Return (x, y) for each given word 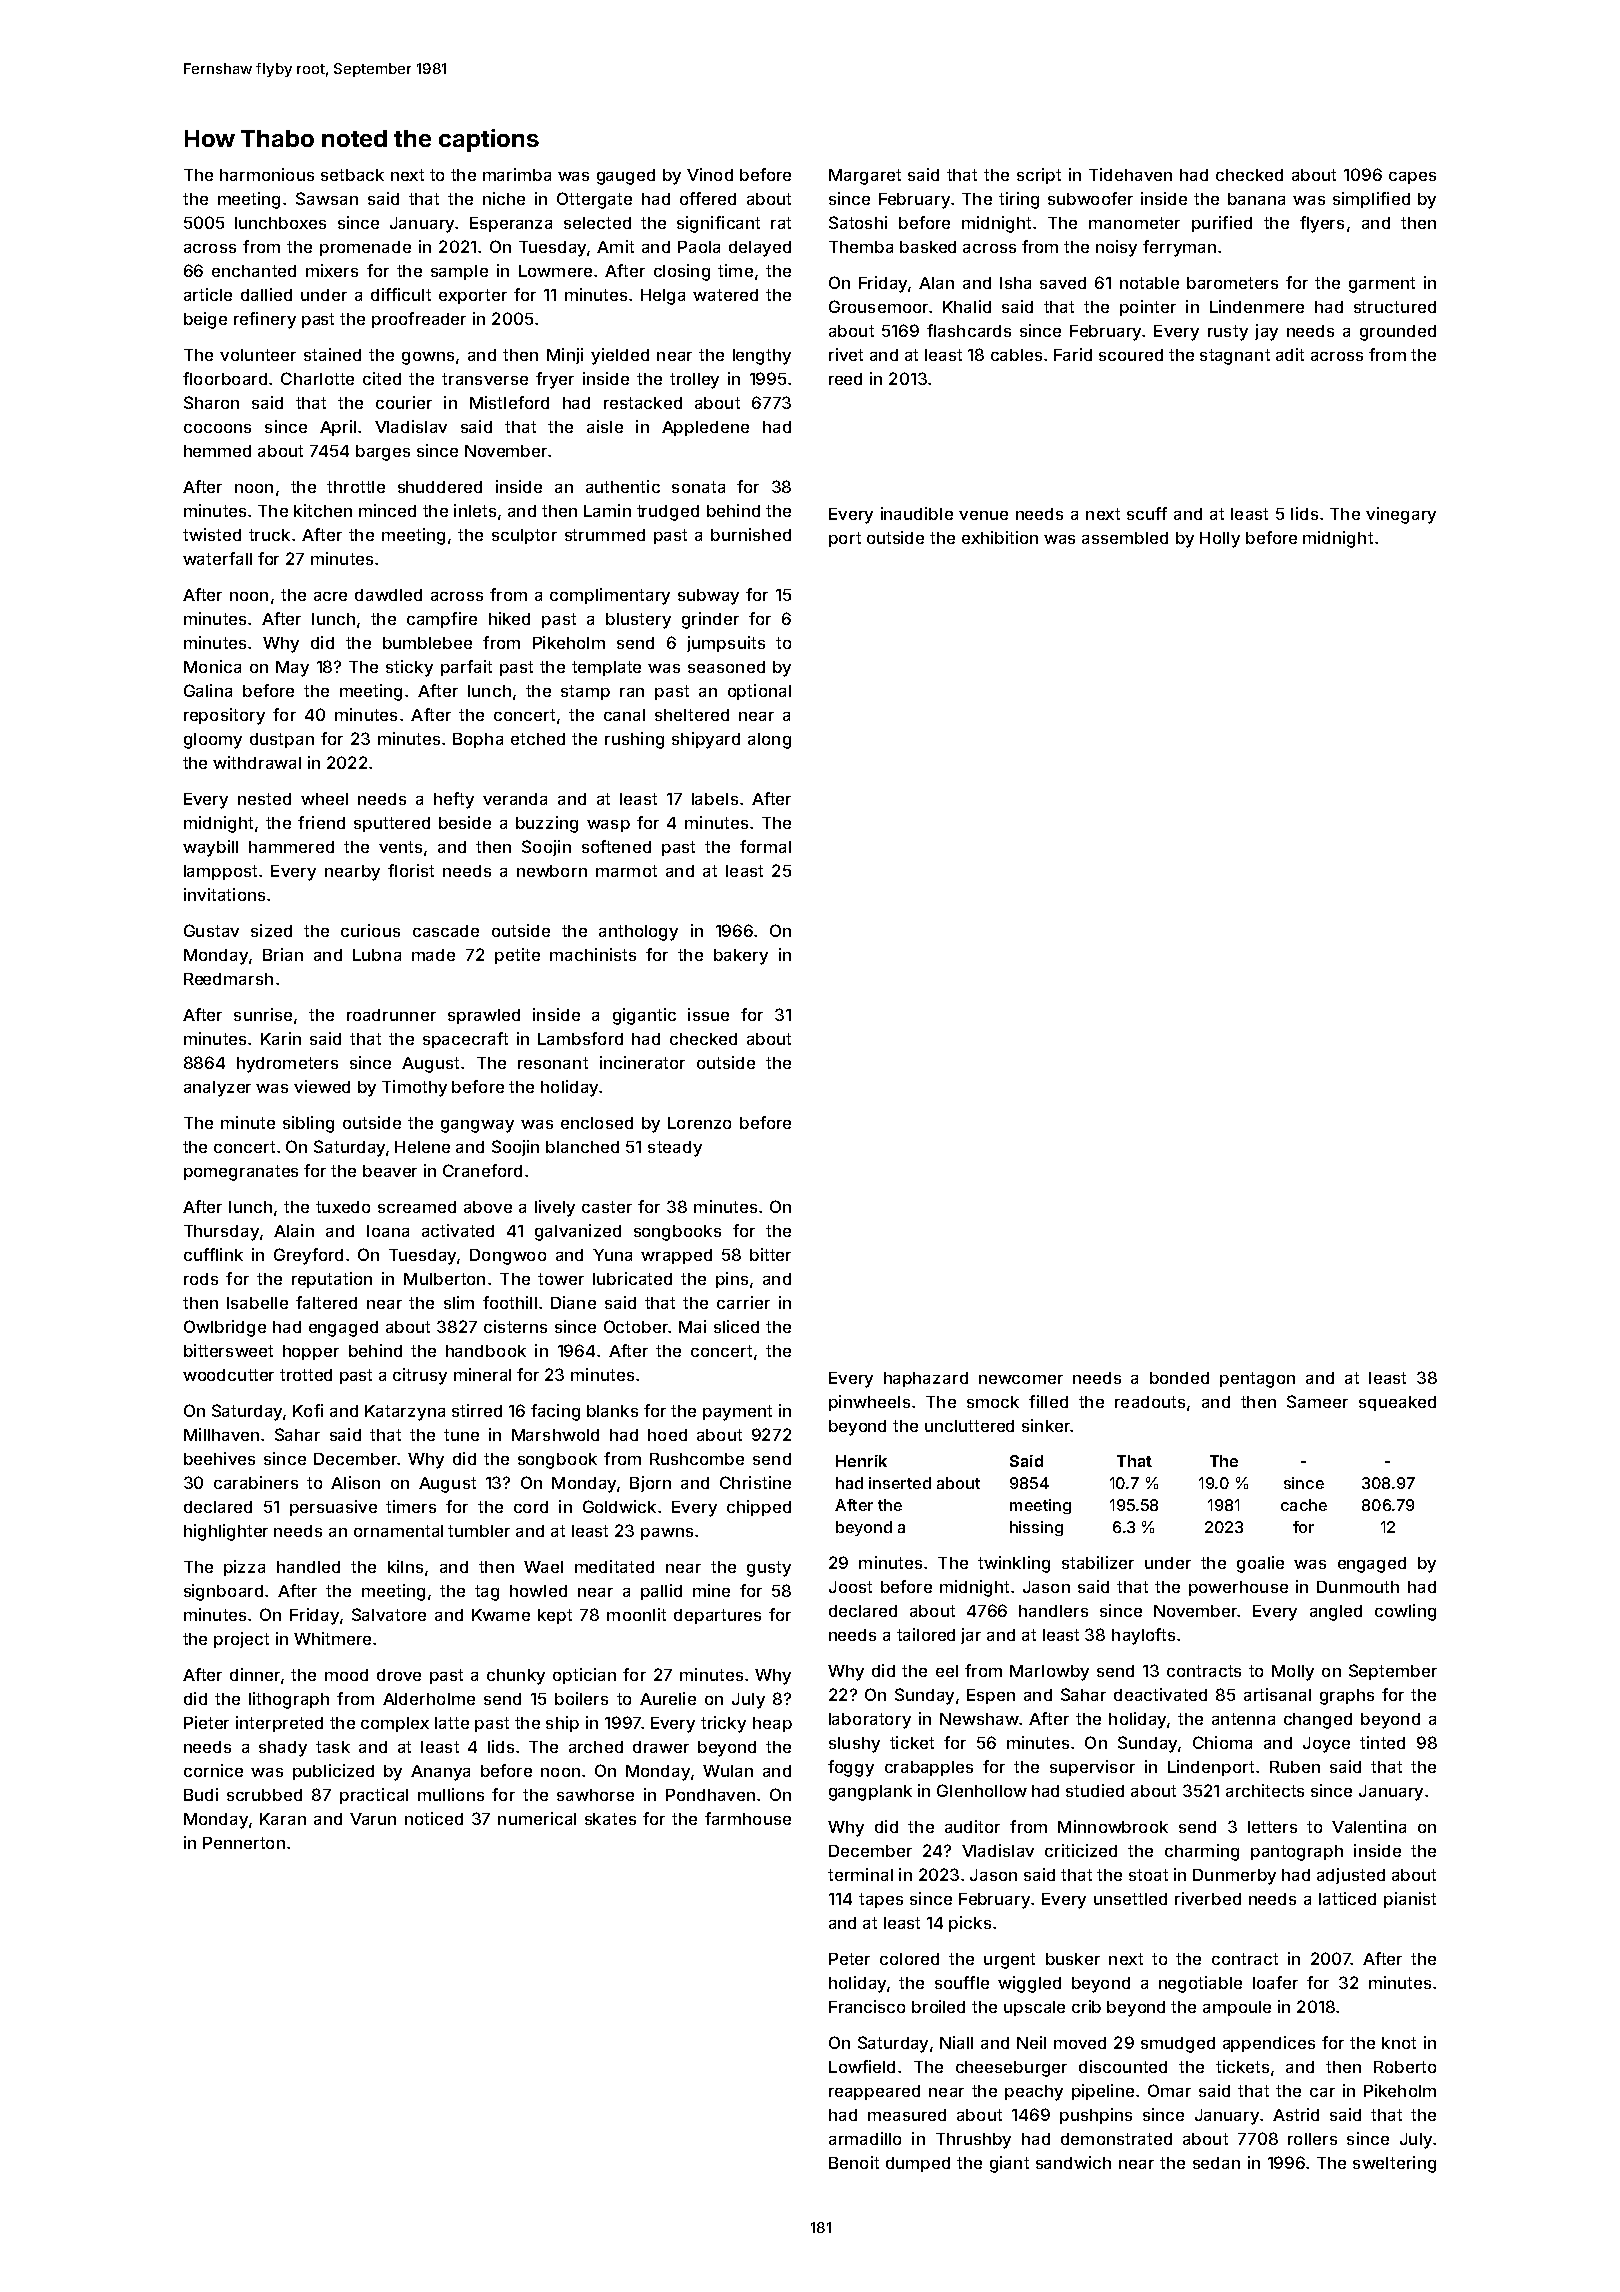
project (241, 1640)
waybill (210, 848)
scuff (1147, 513)
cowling (1405, 1612)
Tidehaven (1130, 174)
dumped (918, 2164)
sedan (1216, 2163)
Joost (850, 1587)
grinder (710, 620)
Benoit (854, 2162)
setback (352, 175)
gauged (626, 177)
